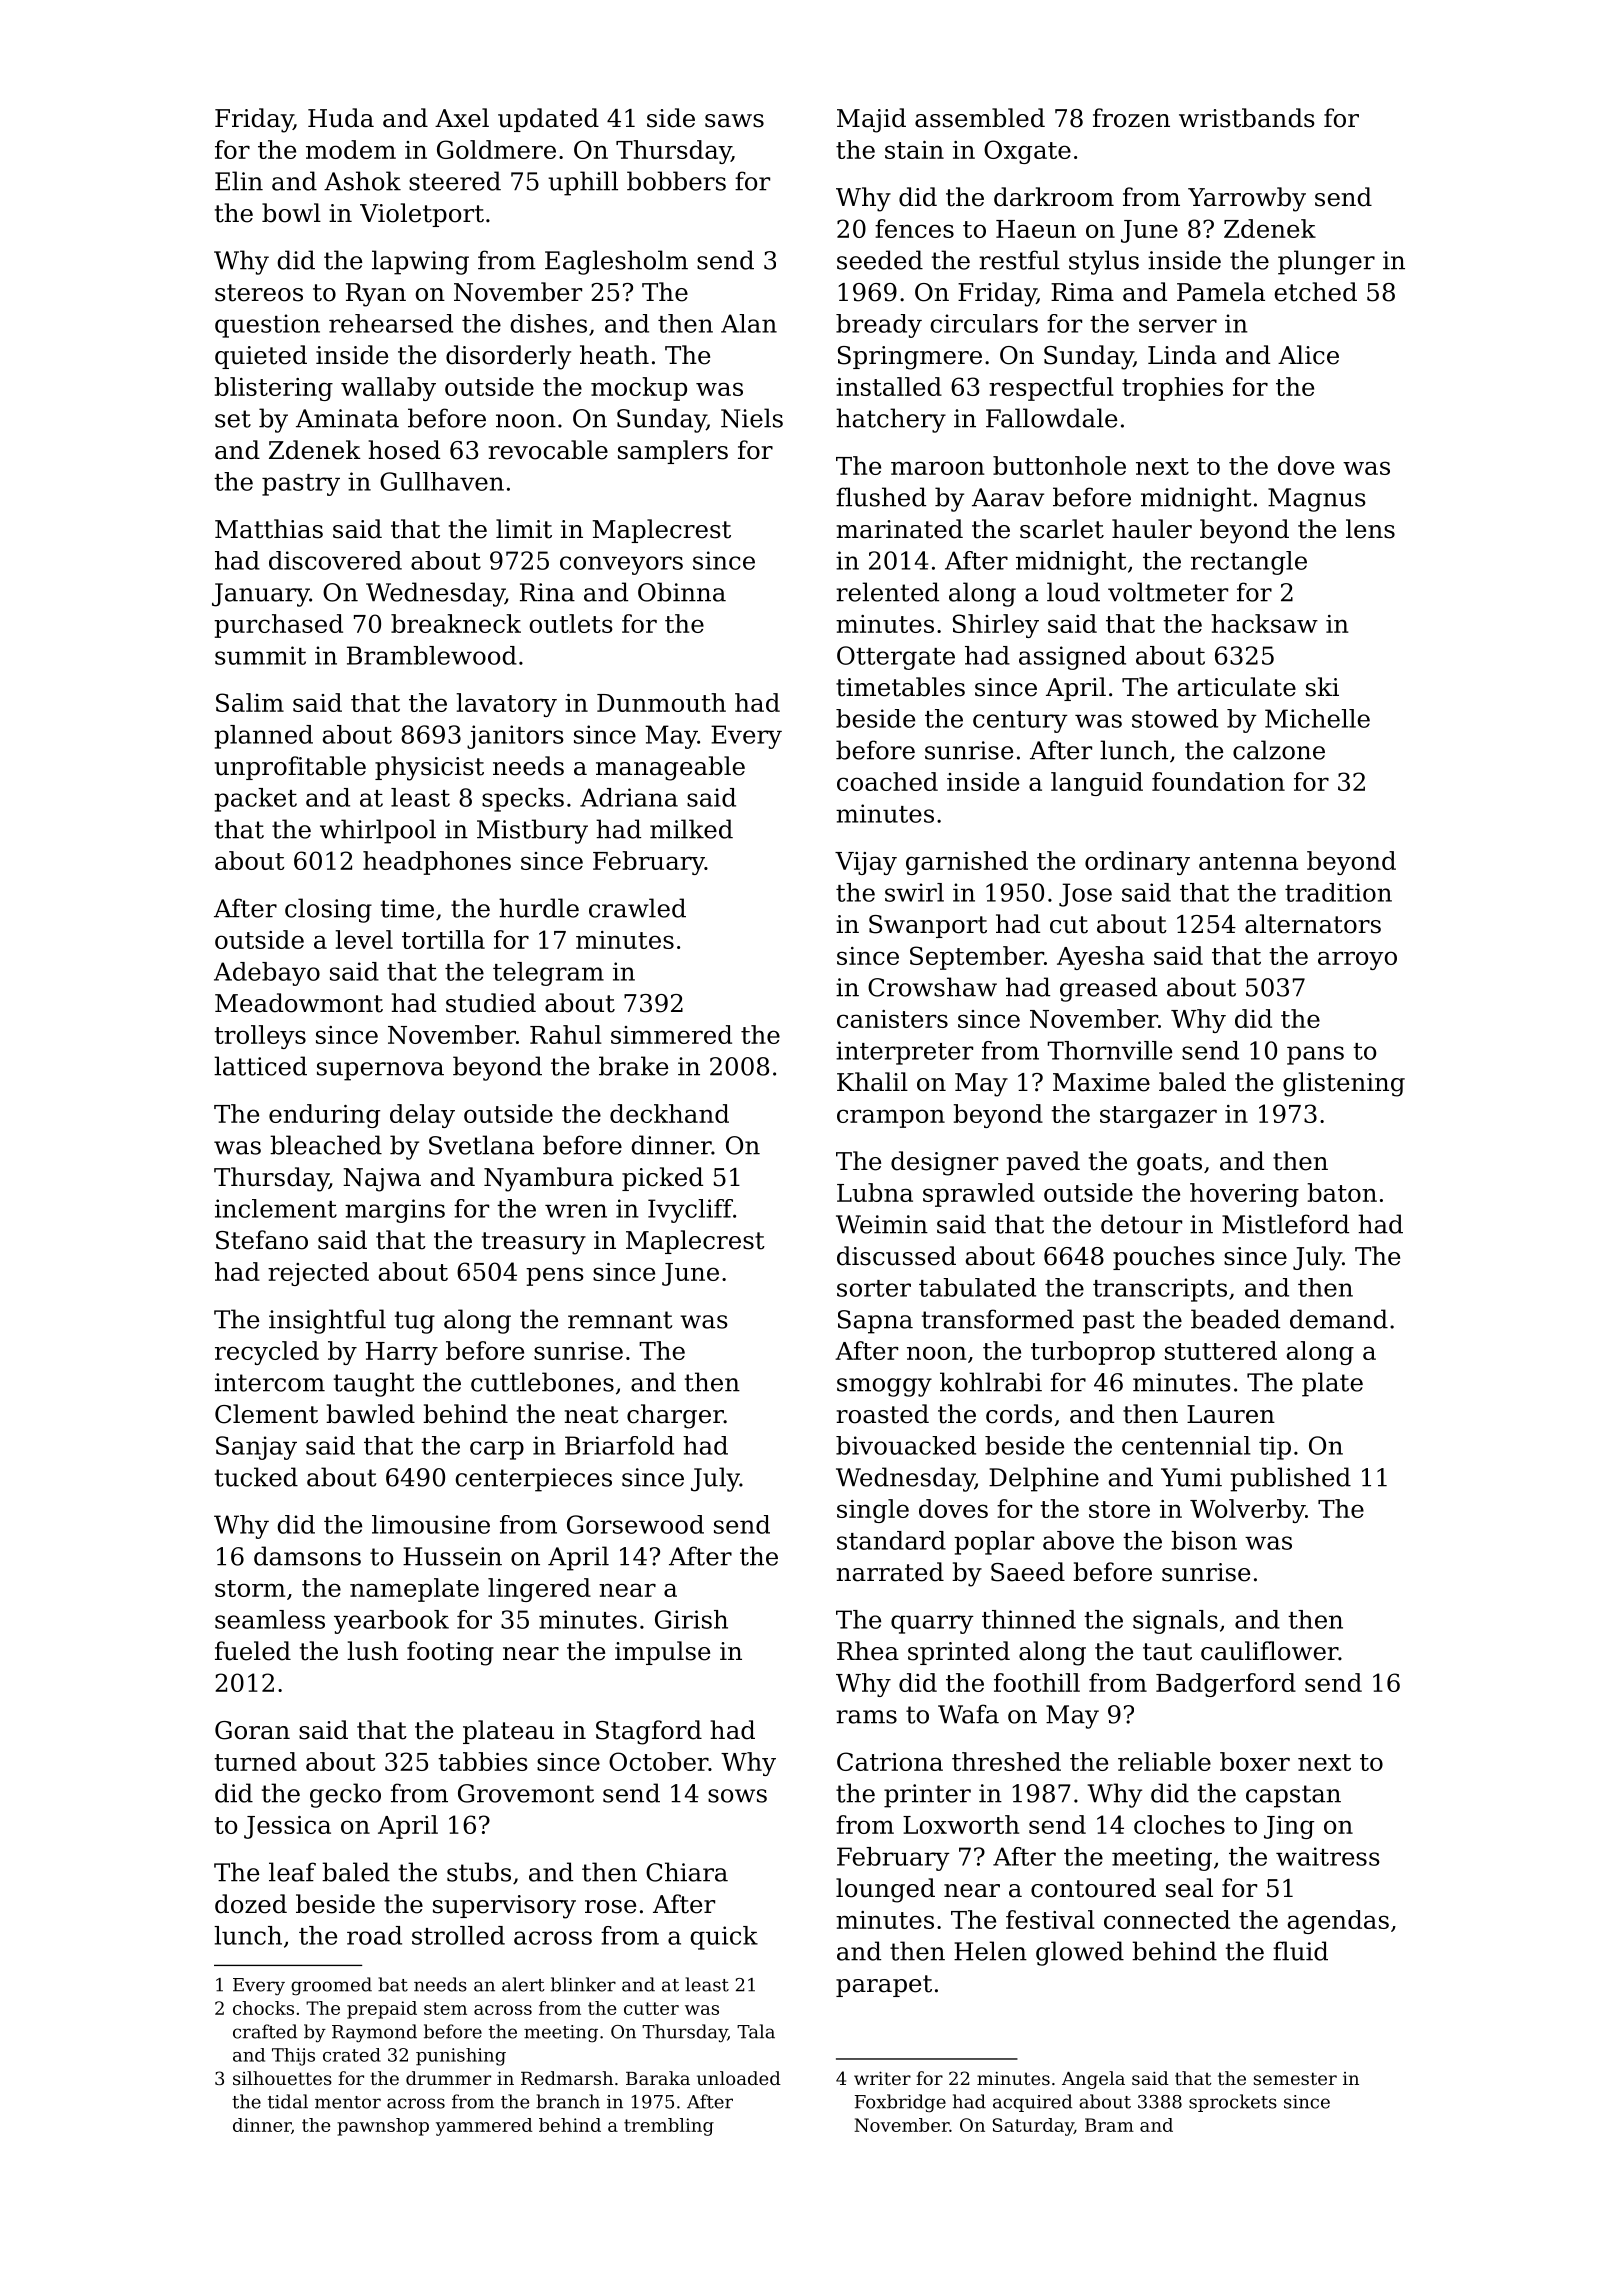  Describe the element at coordinates (1104, 262) in the screenshot. I see `stylus` at that location.
